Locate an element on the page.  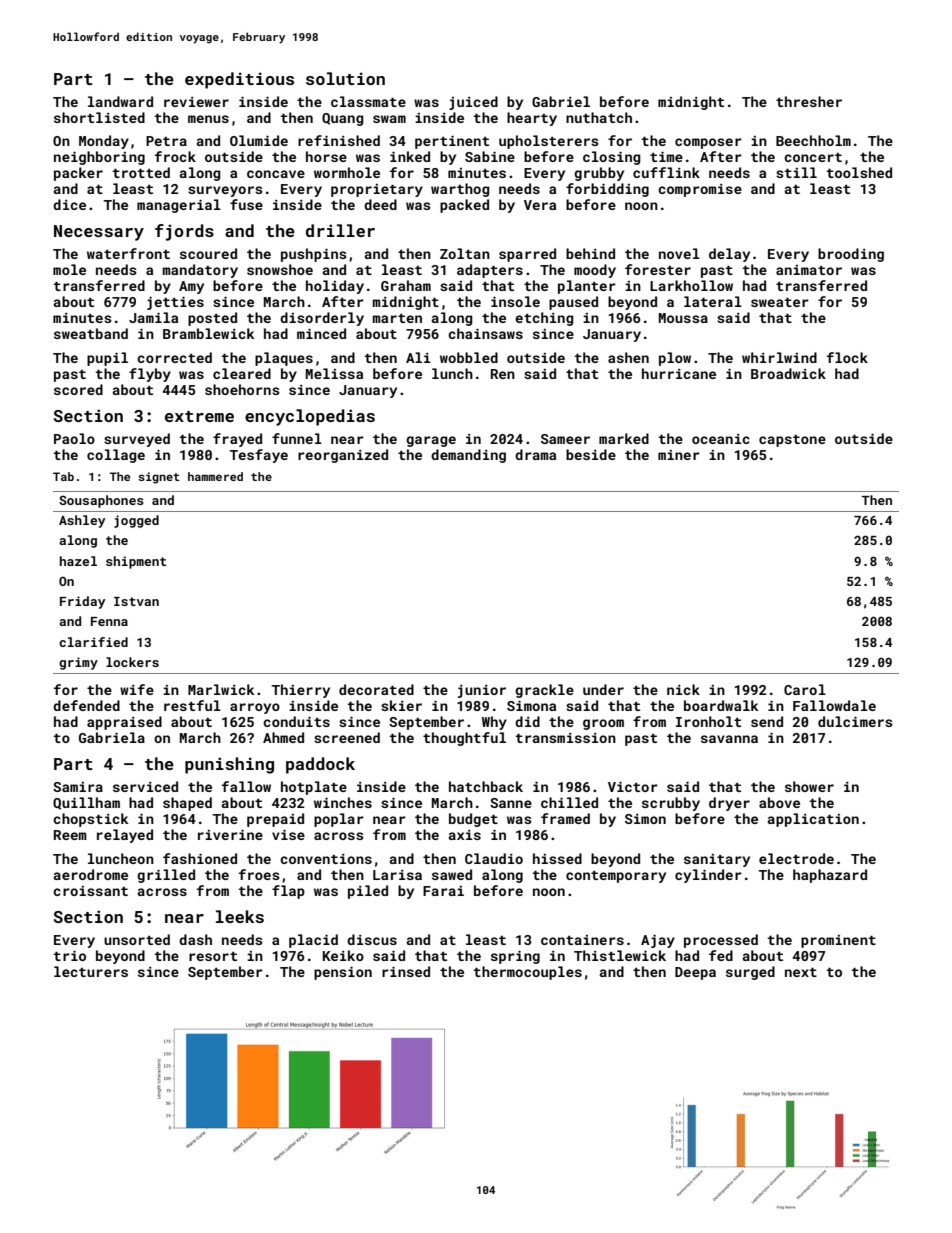
packer is located at coordinates (78, 174).
